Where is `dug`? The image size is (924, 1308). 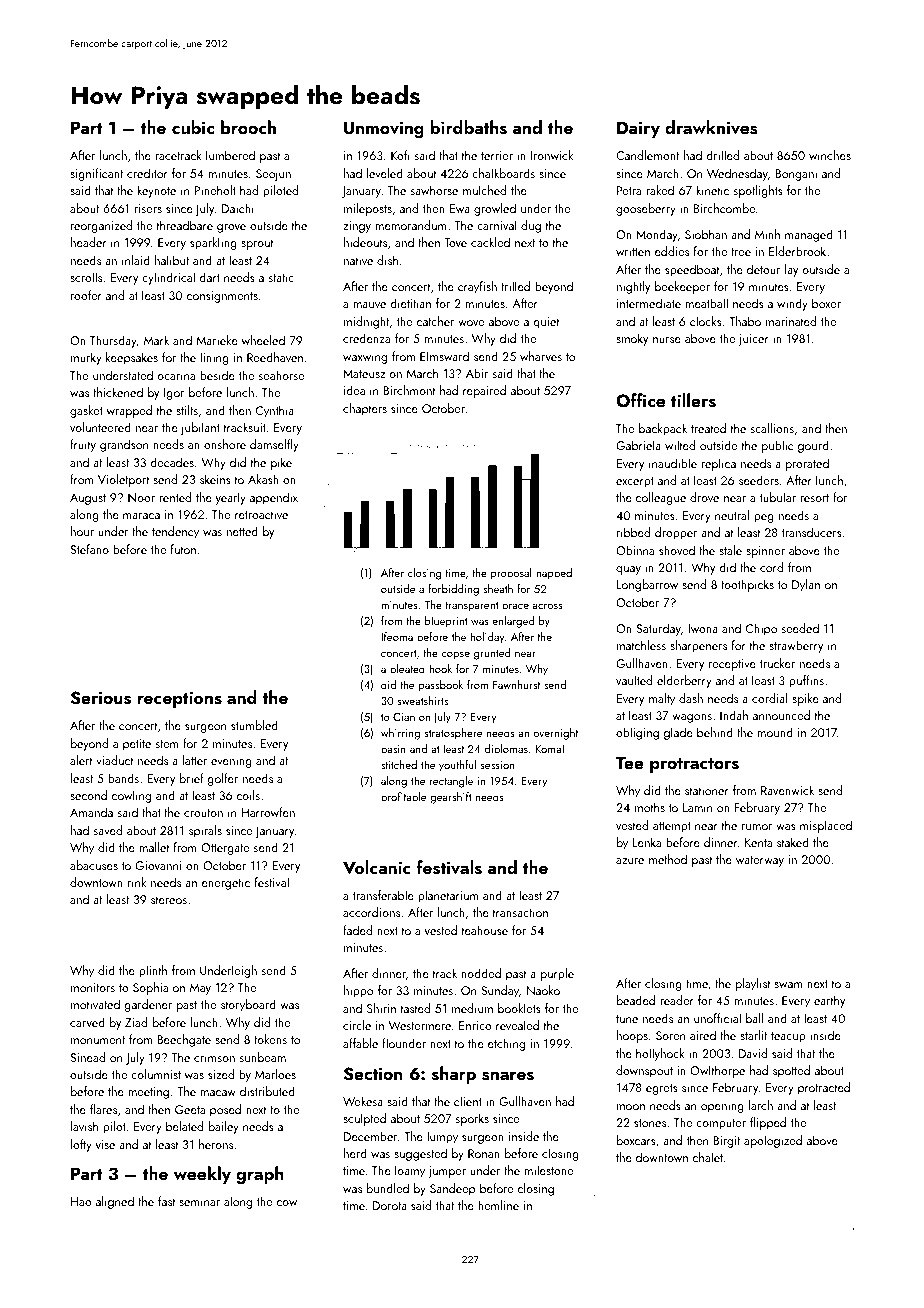
dug is located at coordinates (531, 226).
